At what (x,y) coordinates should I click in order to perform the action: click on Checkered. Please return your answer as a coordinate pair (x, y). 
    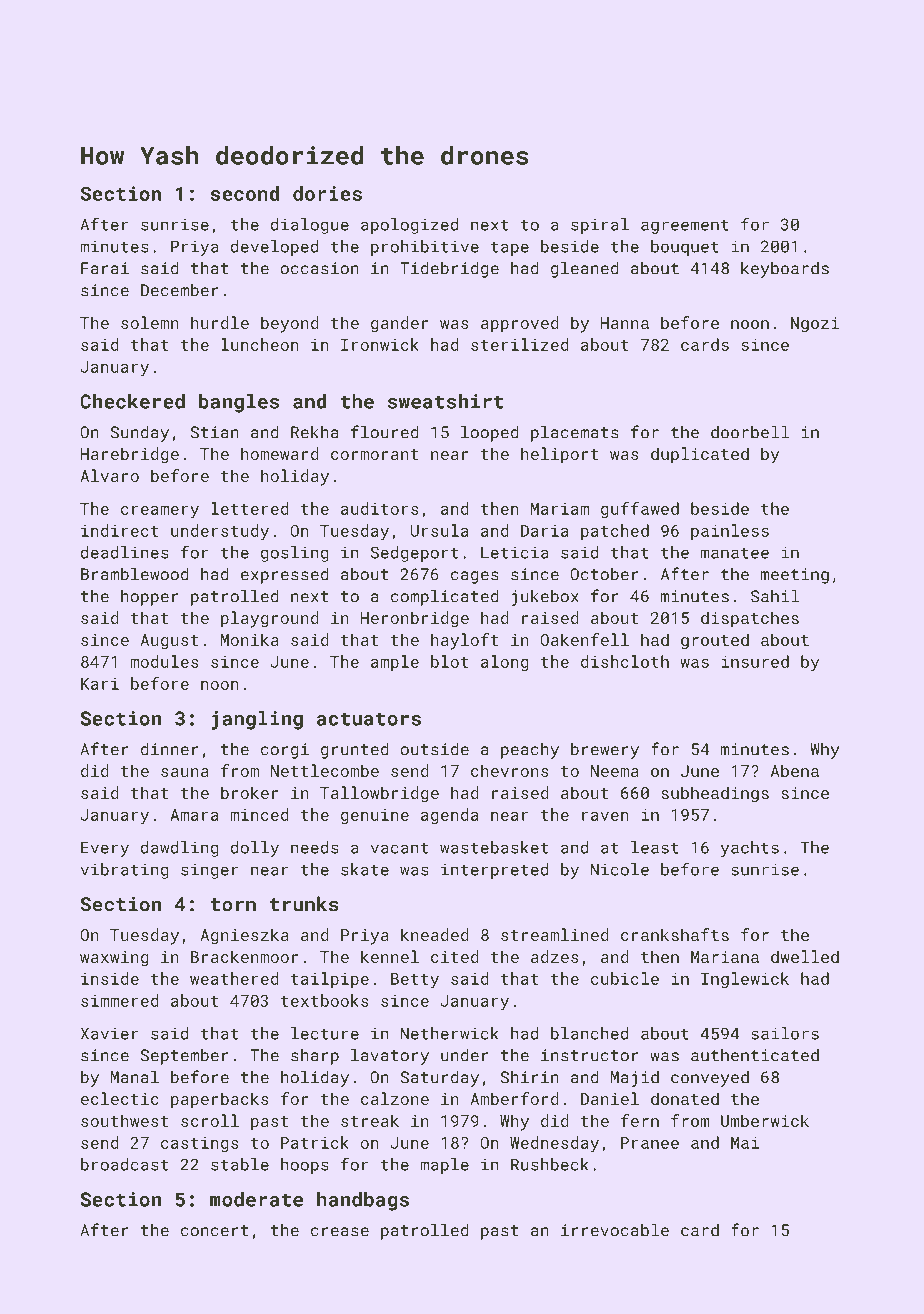
    Looking at the image, I should click on (132, 401).
